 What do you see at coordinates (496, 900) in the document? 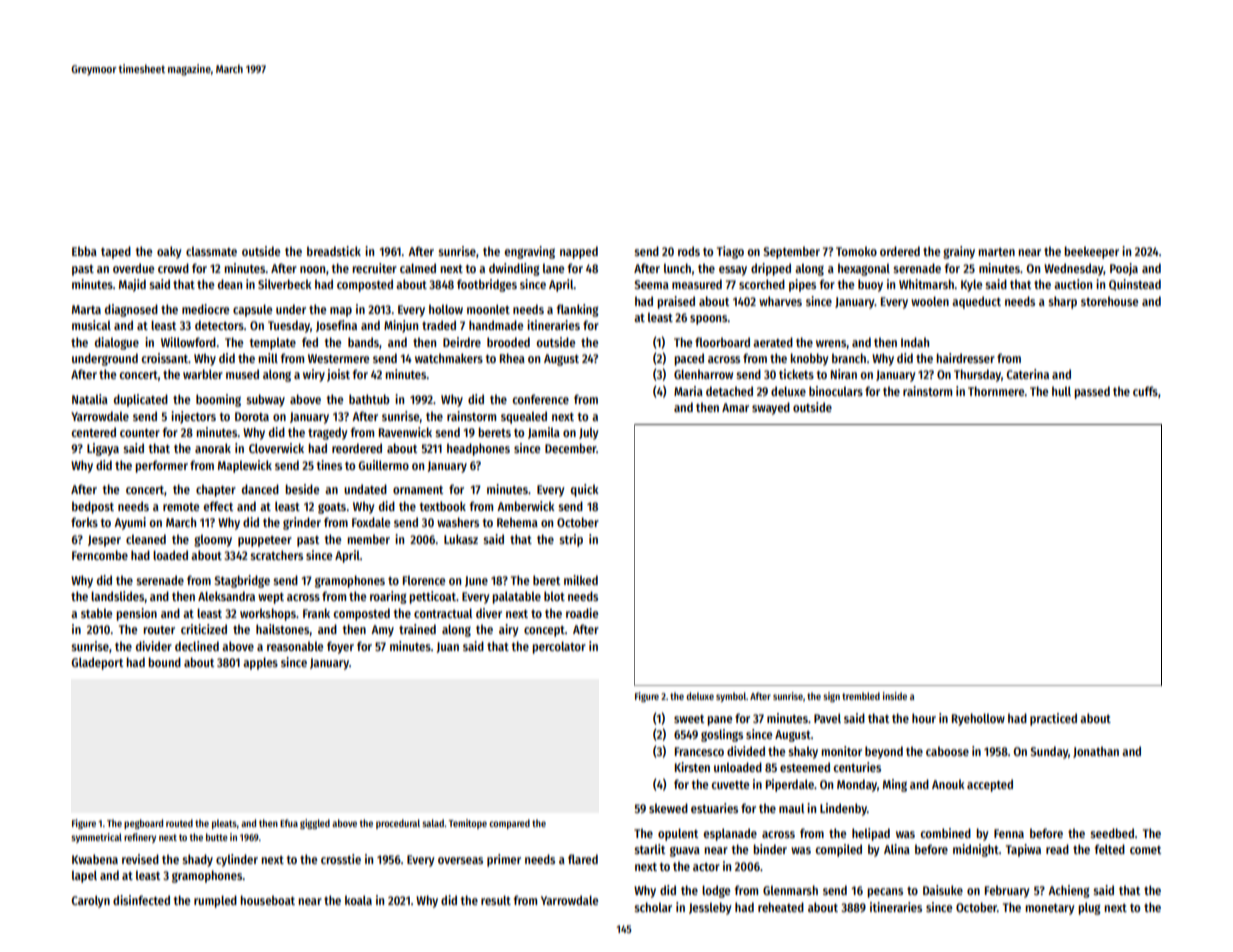
I see `result` at bounding box center [496, 900].
